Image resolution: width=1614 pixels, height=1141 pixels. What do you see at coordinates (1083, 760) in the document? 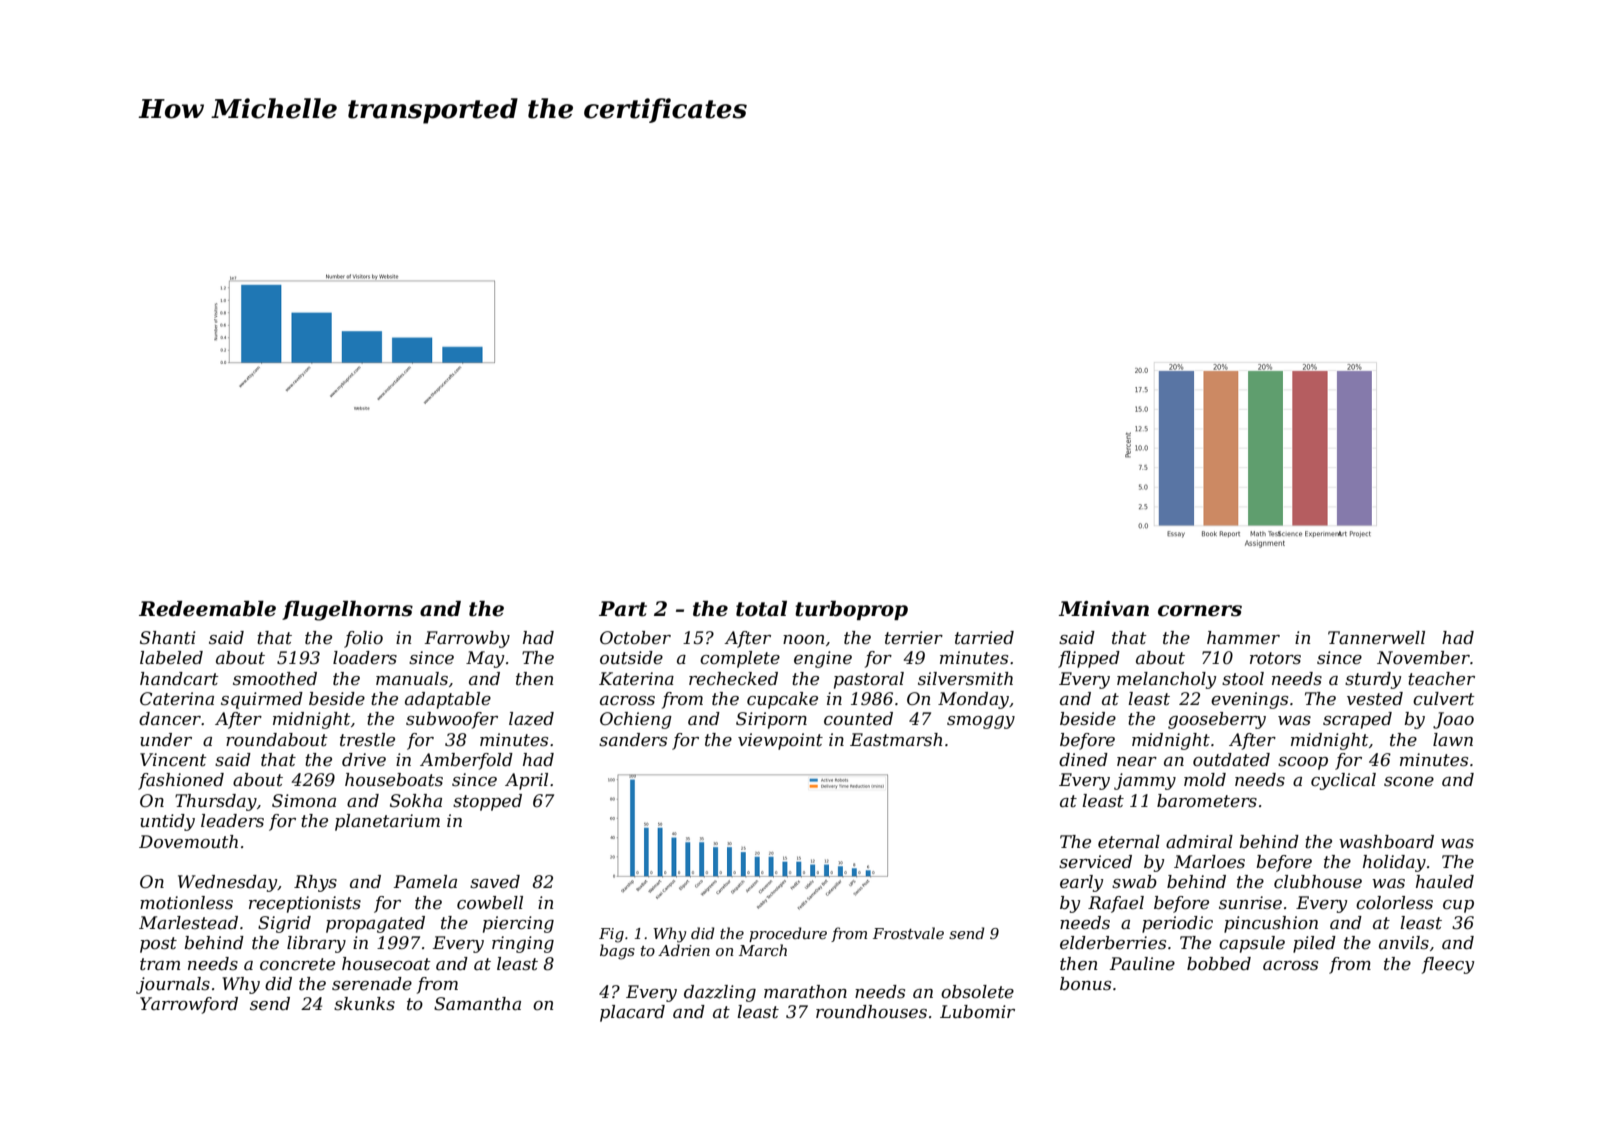
I see `dined` at bounding box center [1083, 760].
